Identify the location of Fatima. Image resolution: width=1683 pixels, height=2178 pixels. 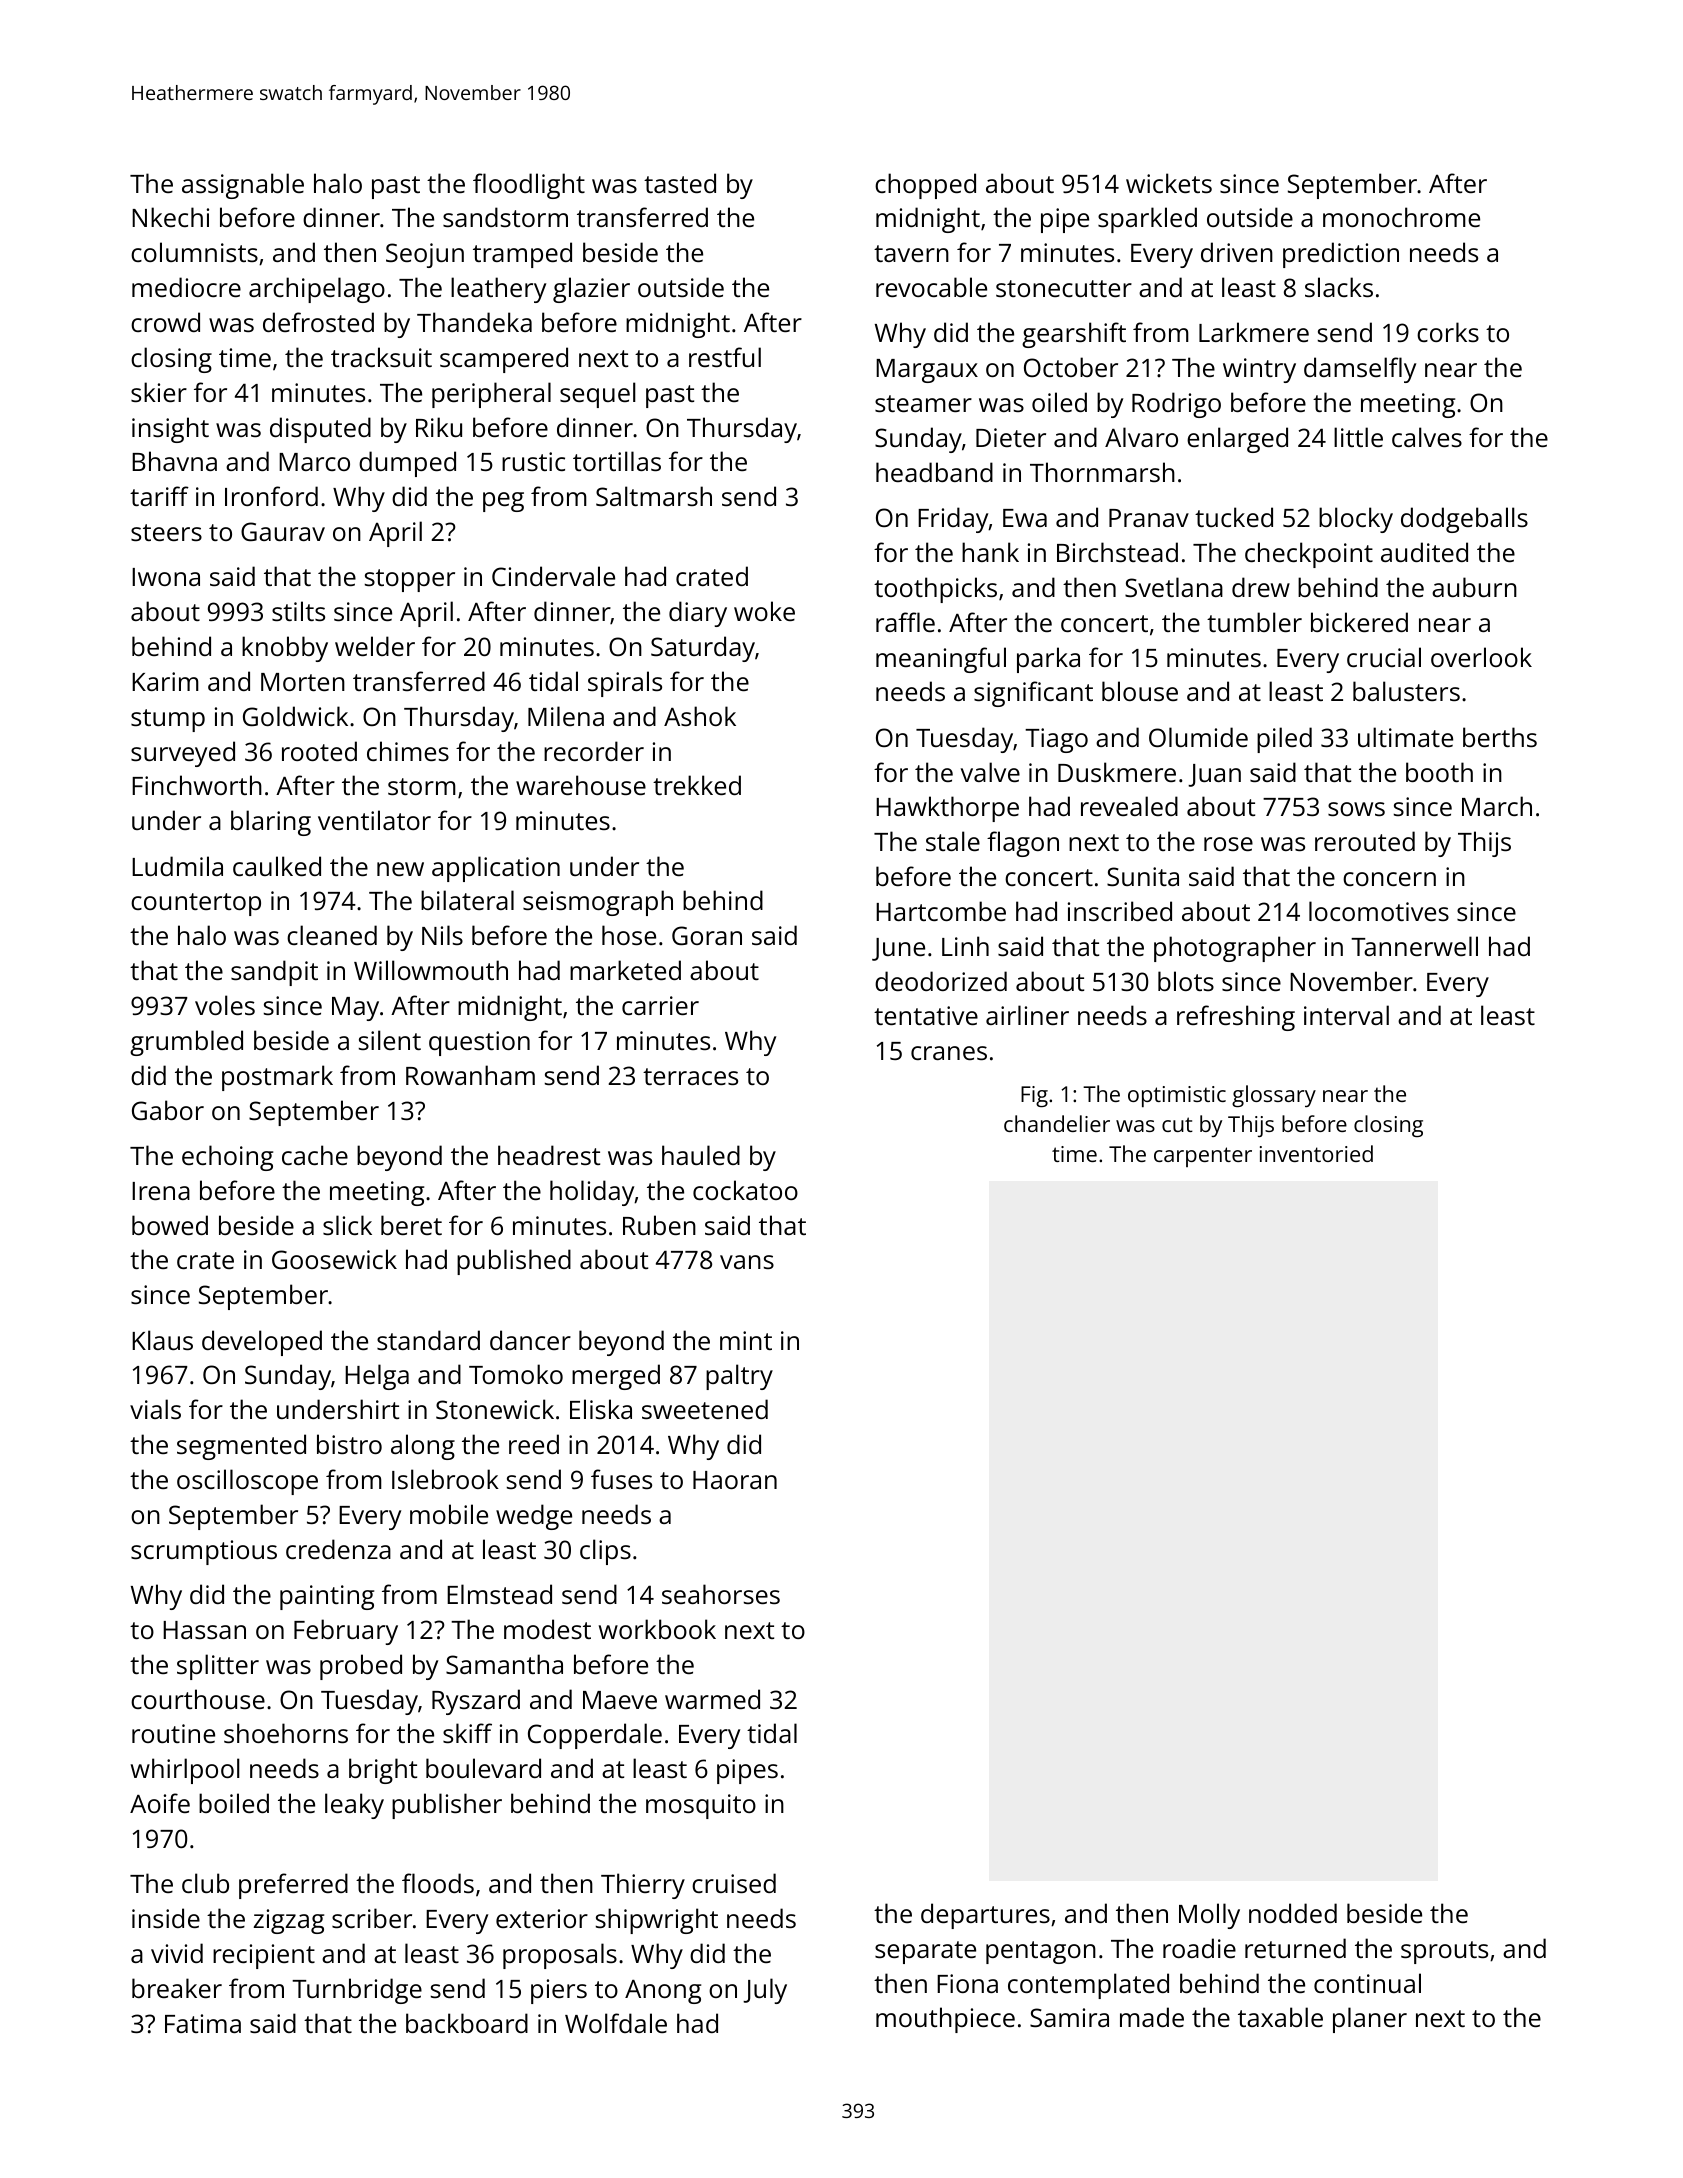
(203, 2023).
